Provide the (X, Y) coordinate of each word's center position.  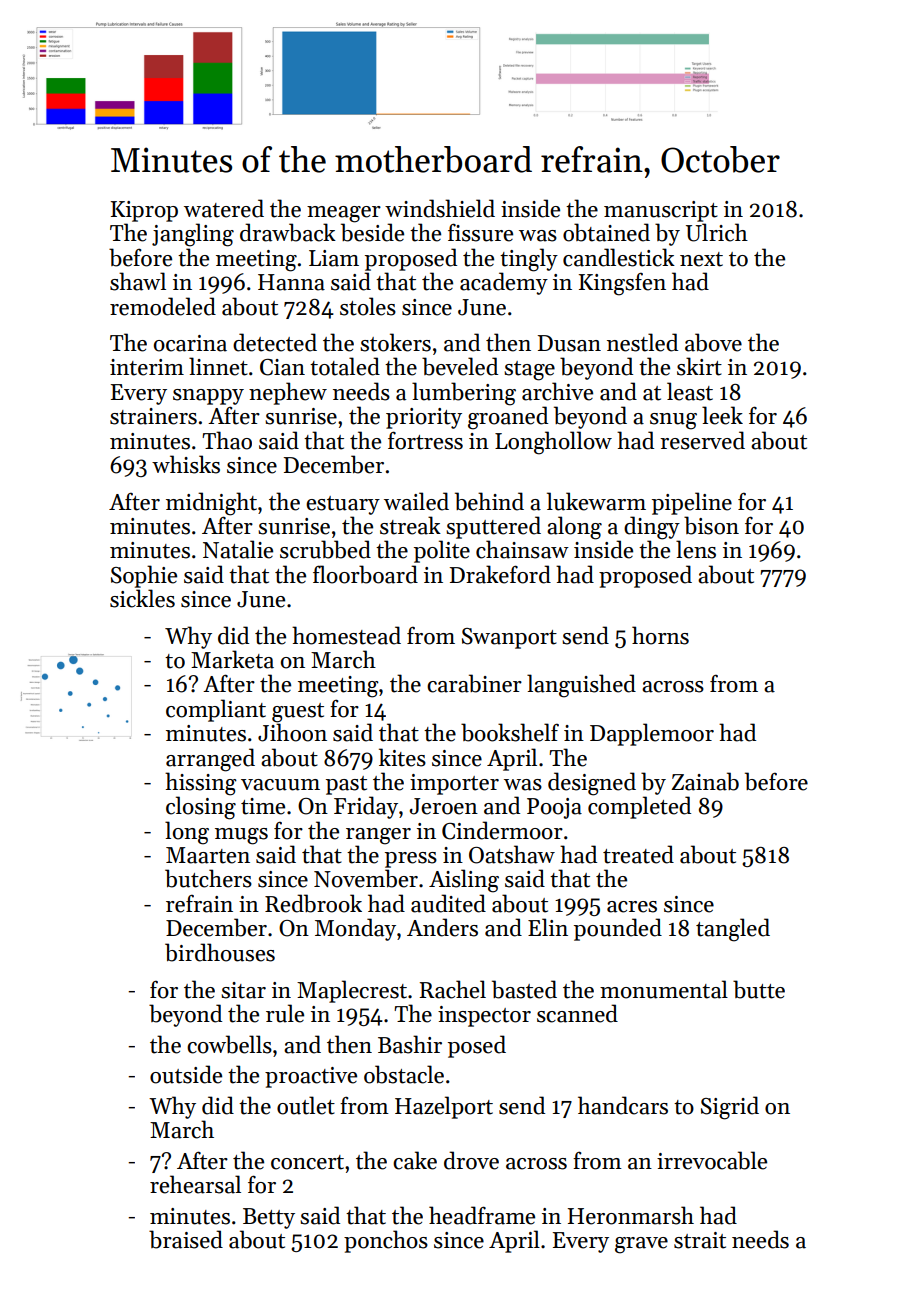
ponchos (386, 1241)
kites (402, 757)
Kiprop (144, 211)
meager (344, 214)
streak (410, 525)
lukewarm (596, 501)
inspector (484, 1016)
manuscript (661, 211)
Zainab (705, 781)
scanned (577, 1013)
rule (285, 1013)
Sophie (144, 576)
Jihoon (292, 732)
